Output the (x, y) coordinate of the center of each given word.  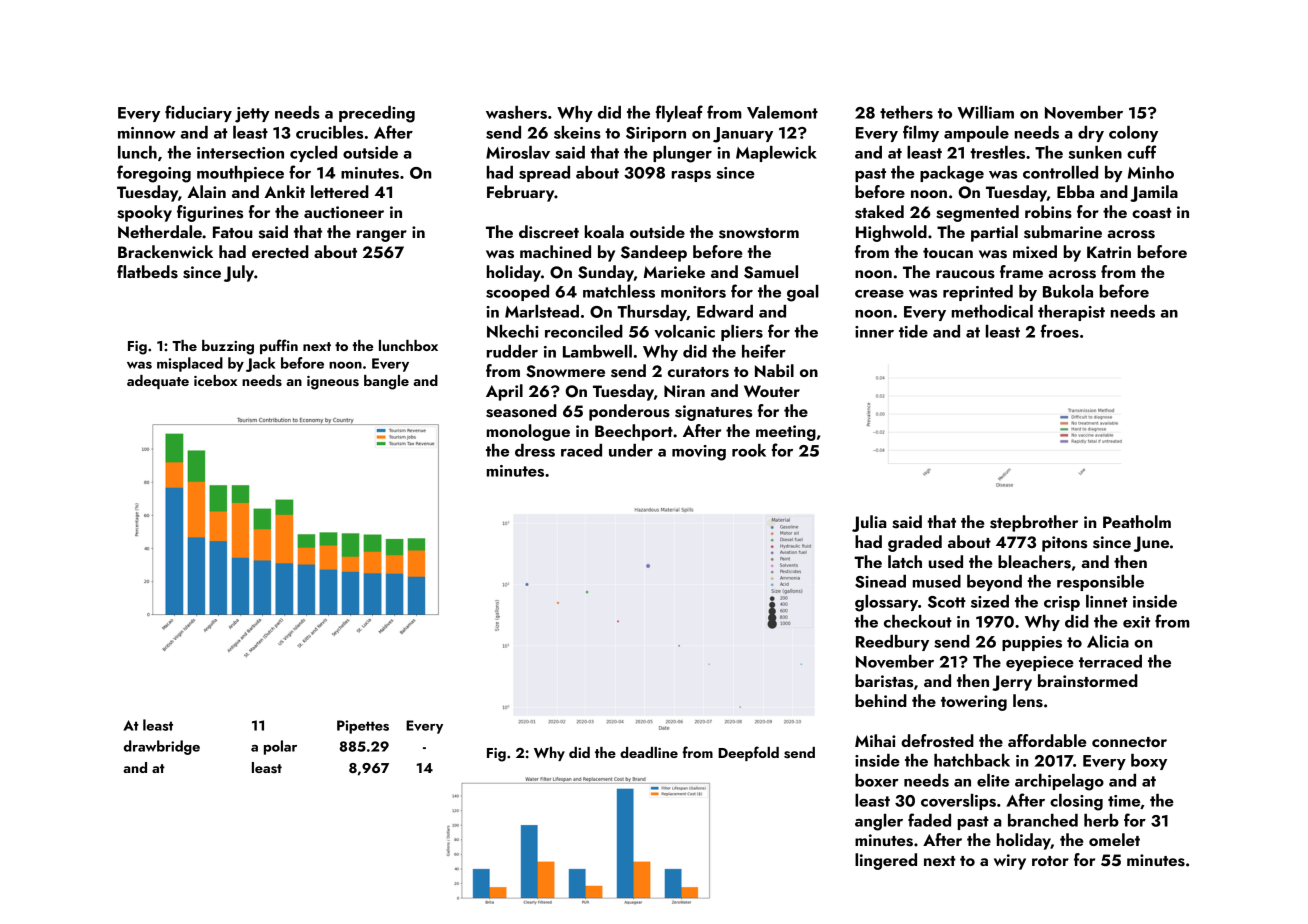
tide (913, 331)
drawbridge (162, 747)
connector (1129, 742)
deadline (649, 752)
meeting (786, 433)
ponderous (629, 412)
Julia (869, 523)
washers (516, 112)
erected (280, 251)
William (985, 112)
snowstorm (759, 233)
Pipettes (363, 727)
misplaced (190, 364)
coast (1152, 213)
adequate (158, 382)
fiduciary (198, 113)
